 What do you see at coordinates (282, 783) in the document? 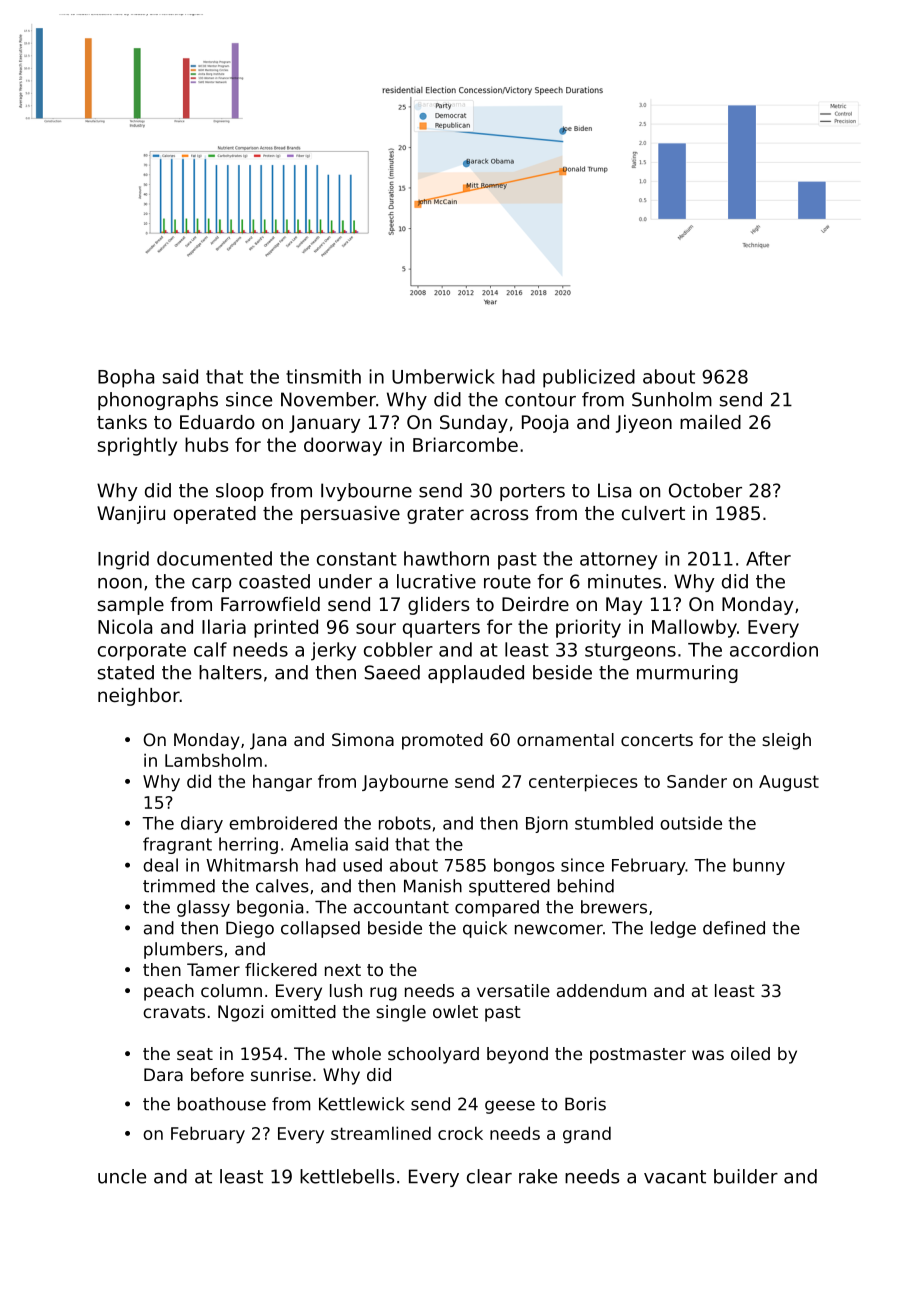
I see `hangar` at bounding box center [282, 783].
